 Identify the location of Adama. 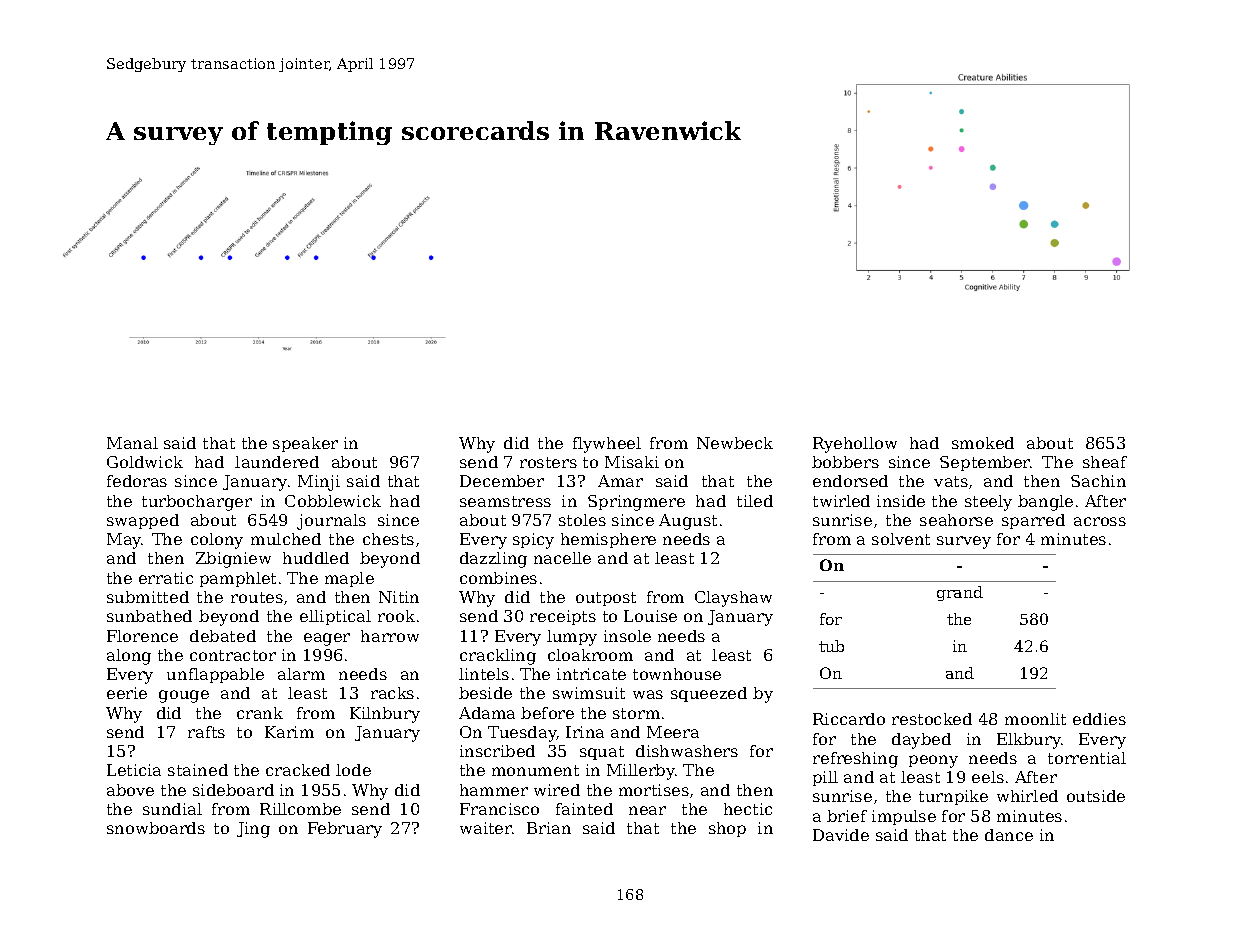
(487, 713).
